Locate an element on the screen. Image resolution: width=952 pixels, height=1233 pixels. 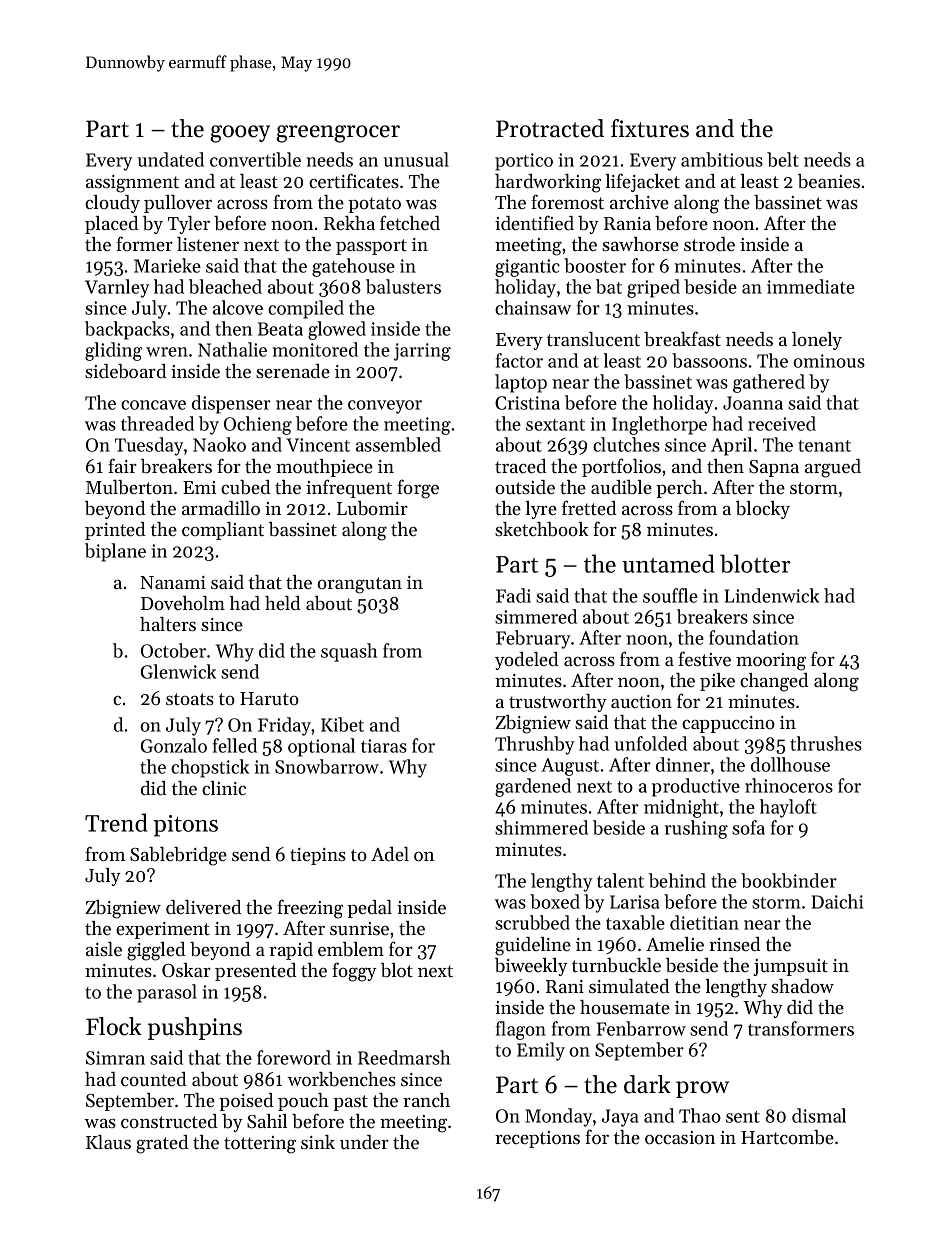
argued is located at coordinates (833, 468).
